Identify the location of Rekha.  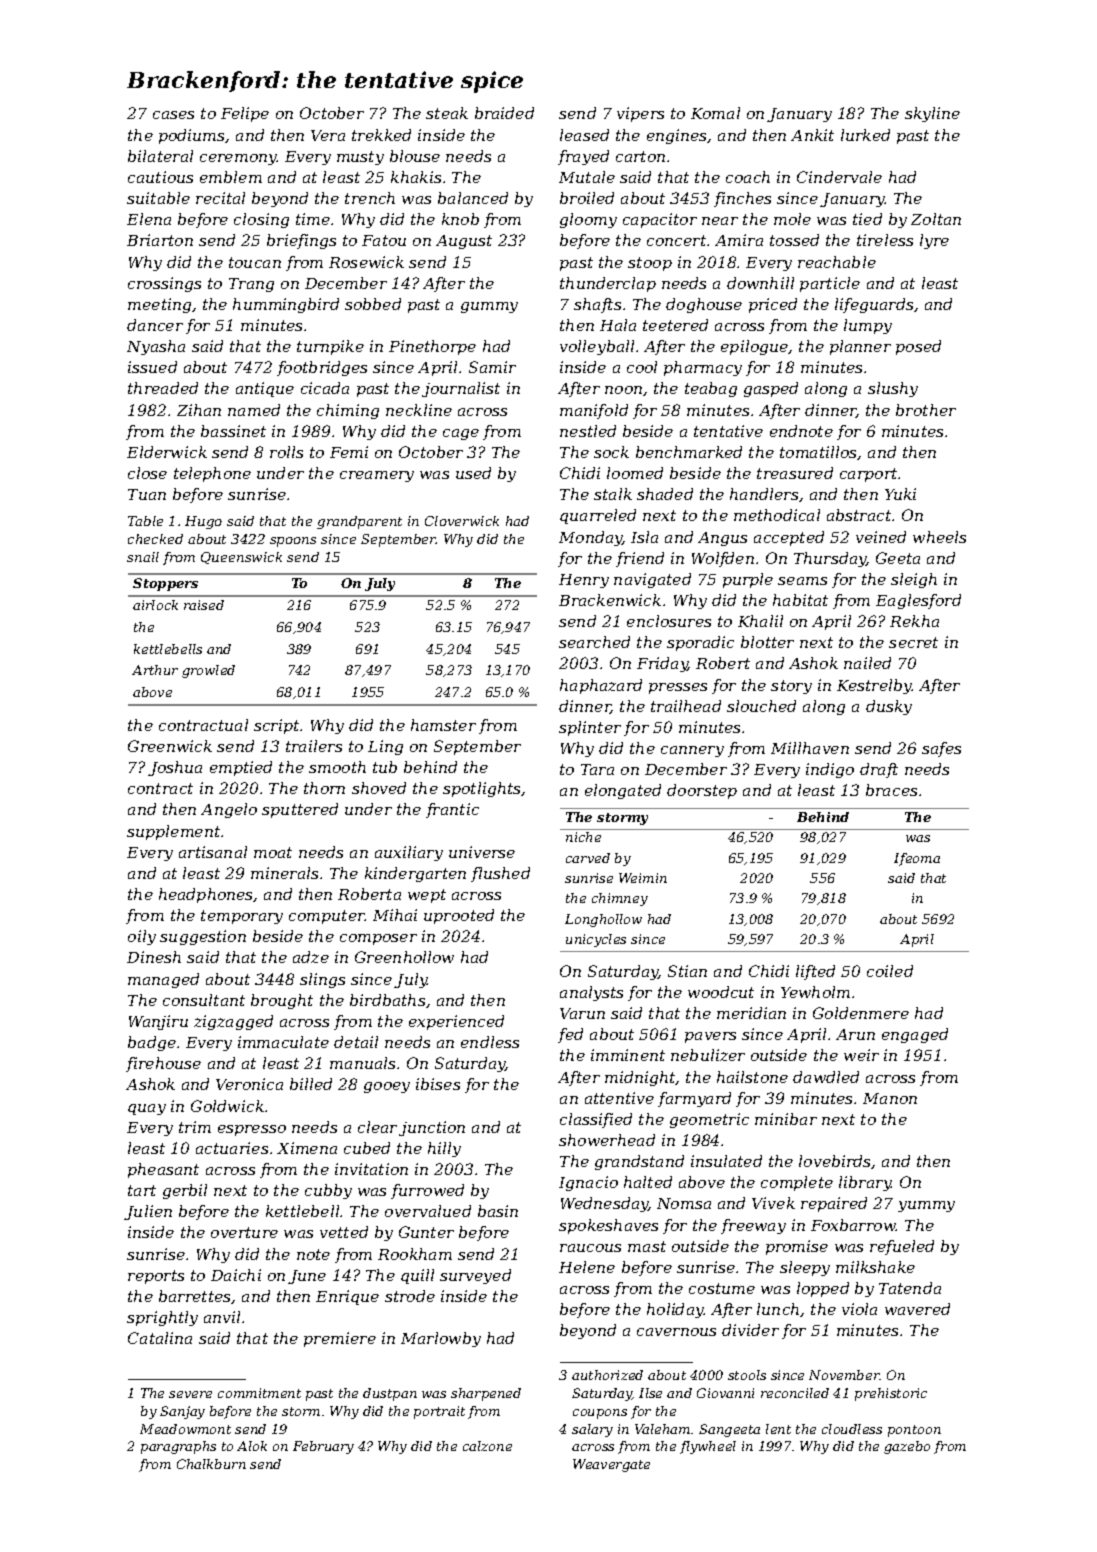
(914, 621).
